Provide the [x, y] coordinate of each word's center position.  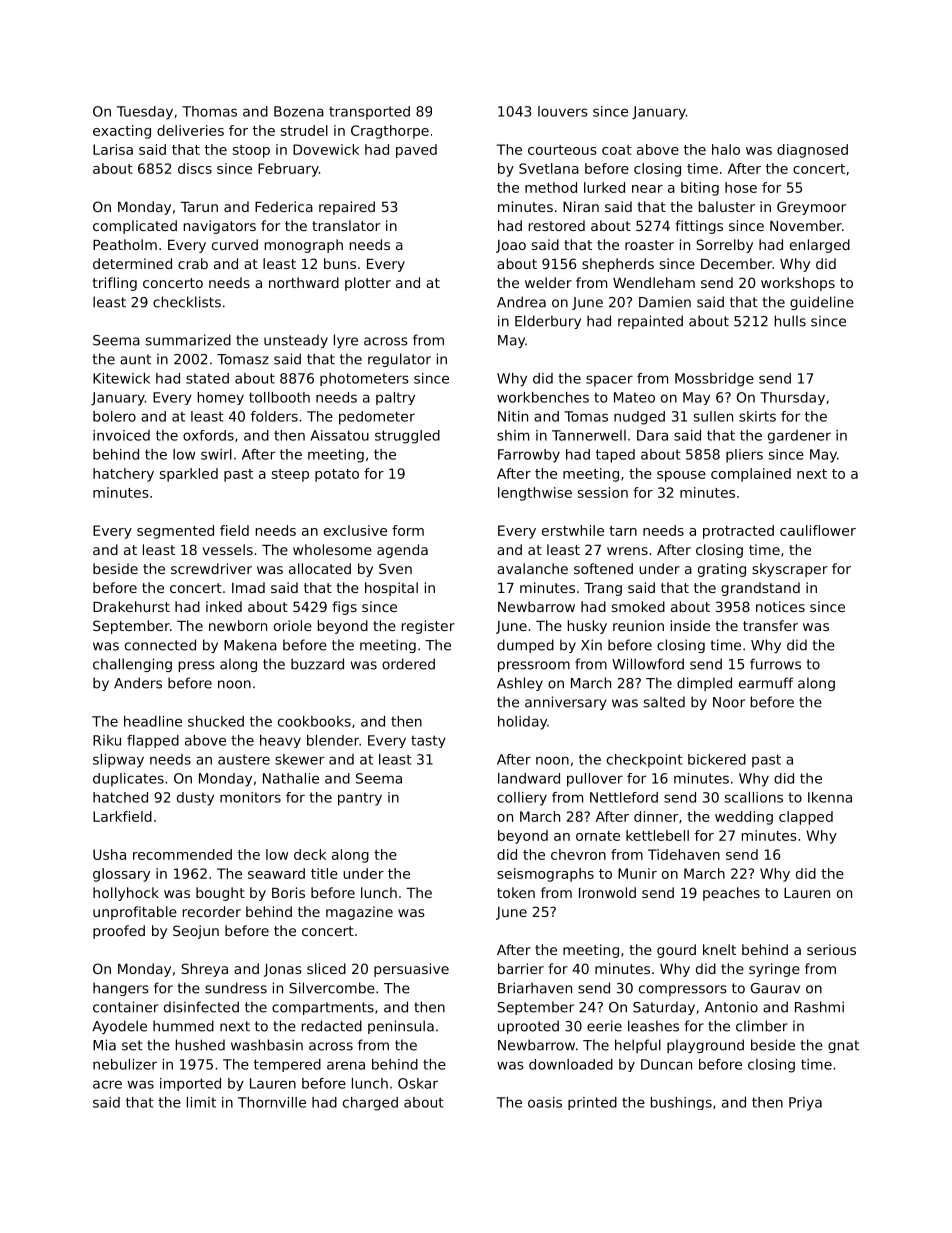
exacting [122, 132]
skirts [757, 416]
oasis [545, 1102]
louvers [563, 111]
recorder [212, 911]
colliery [522, 799]
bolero [114, 416]
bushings [681, 1103]
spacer [609, 381]
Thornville [272, 1102]
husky [587, 627]
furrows [775, 664]
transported [369, 113]
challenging [132, 665]
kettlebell [657, 835]
